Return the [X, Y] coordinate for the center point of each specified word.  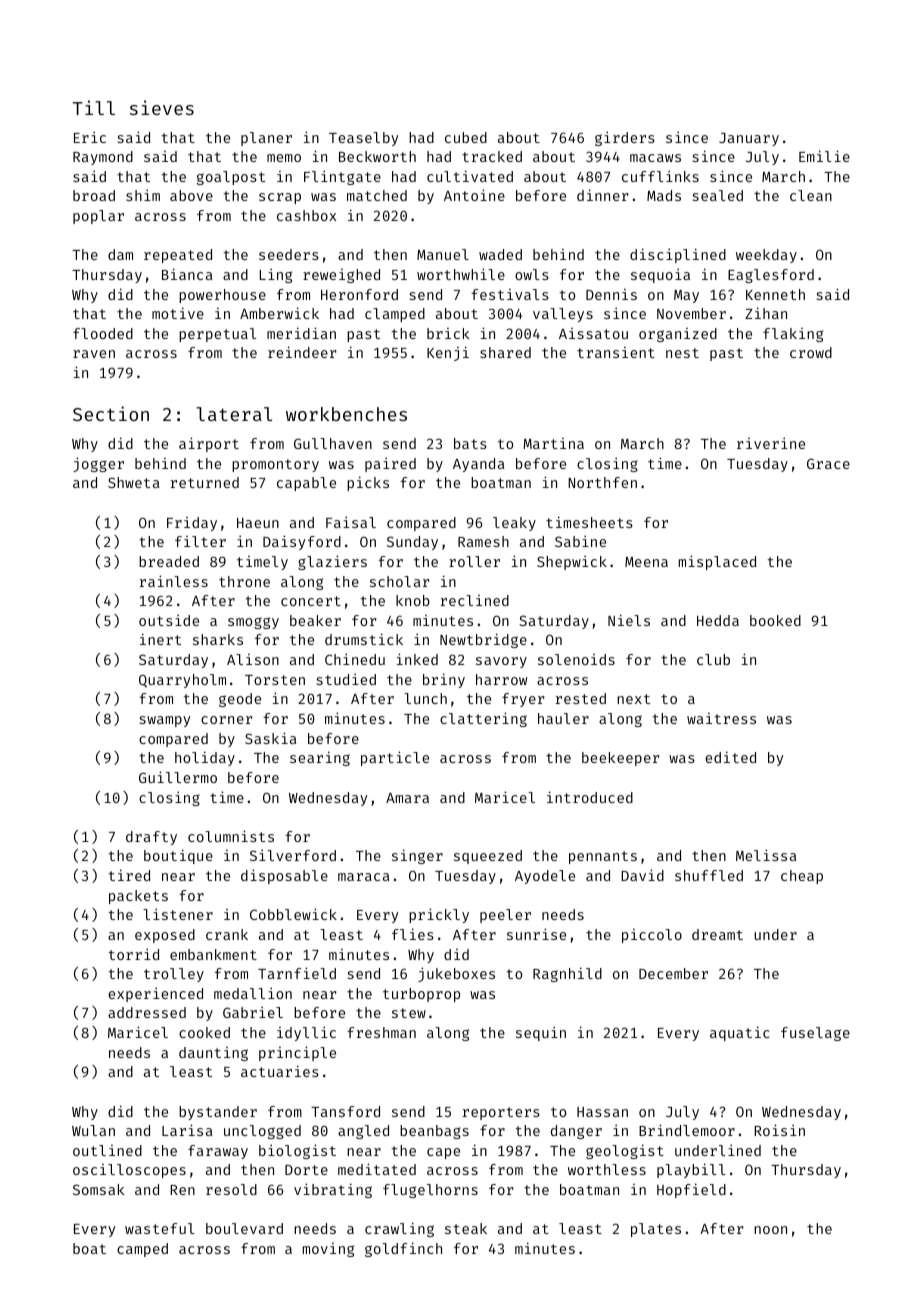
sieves [162, 107]
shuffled [709, 875]
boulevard [244, 1228]
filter [200, 541]
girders [625, 138]
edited [730, 757]
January [749, 139]
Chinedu [355, 659]
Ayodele [545, 877]
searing [320, 758]
